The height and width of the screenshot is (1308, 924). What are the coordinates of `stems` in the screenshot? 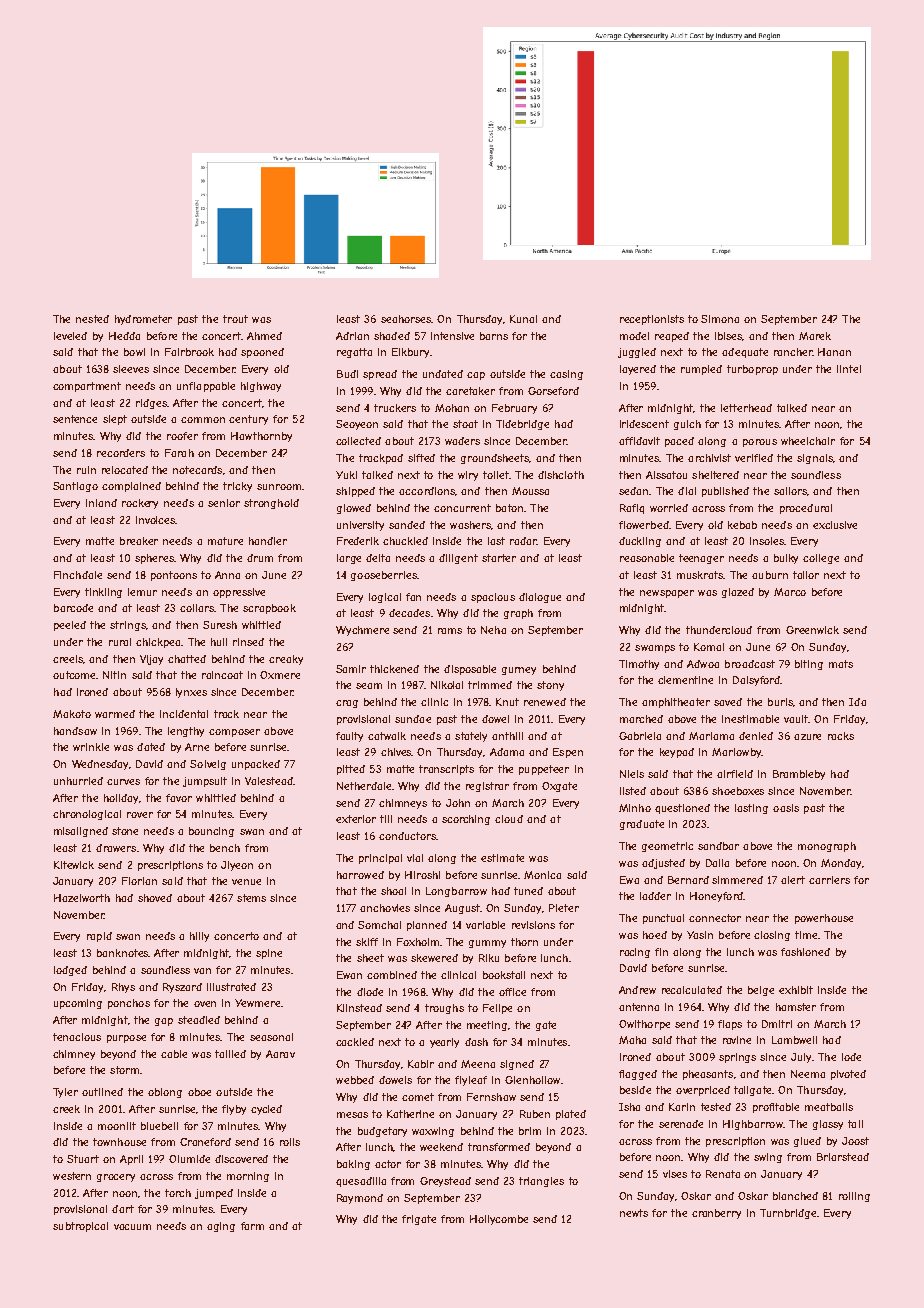 It's located at (251, 898).
